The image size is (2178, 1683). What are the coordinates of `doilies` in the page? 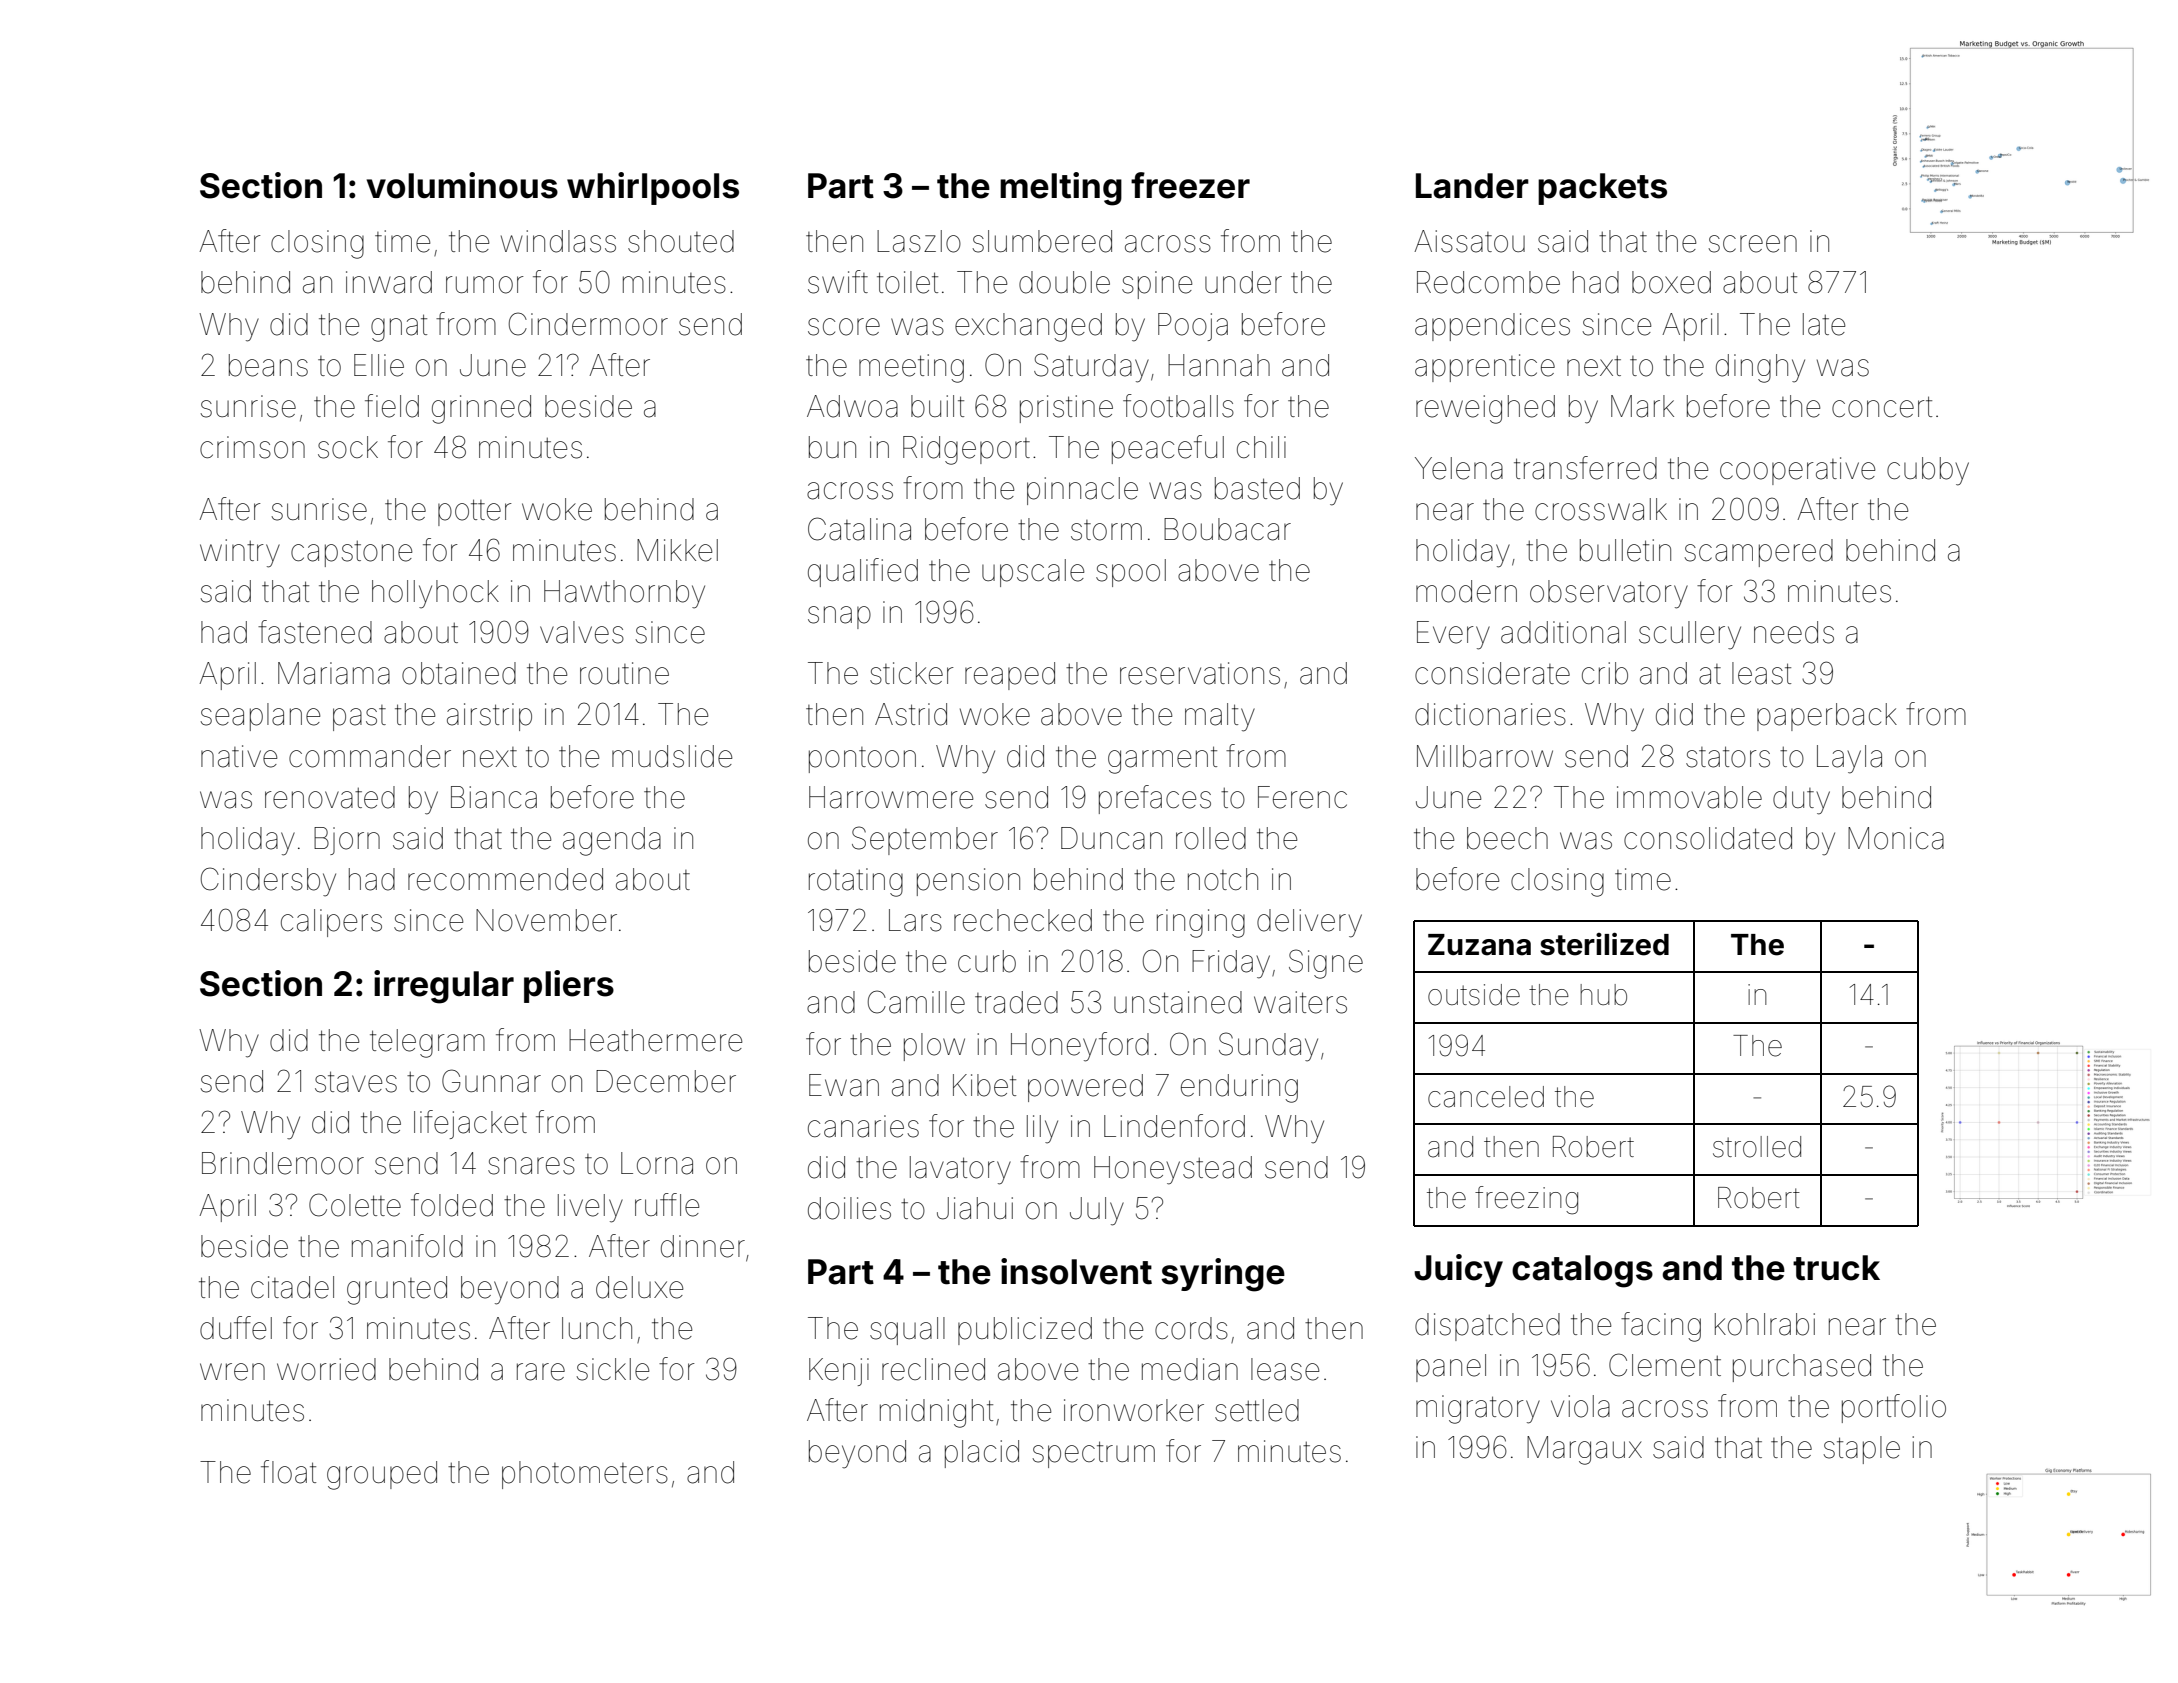 It's located at (849, 1208).
